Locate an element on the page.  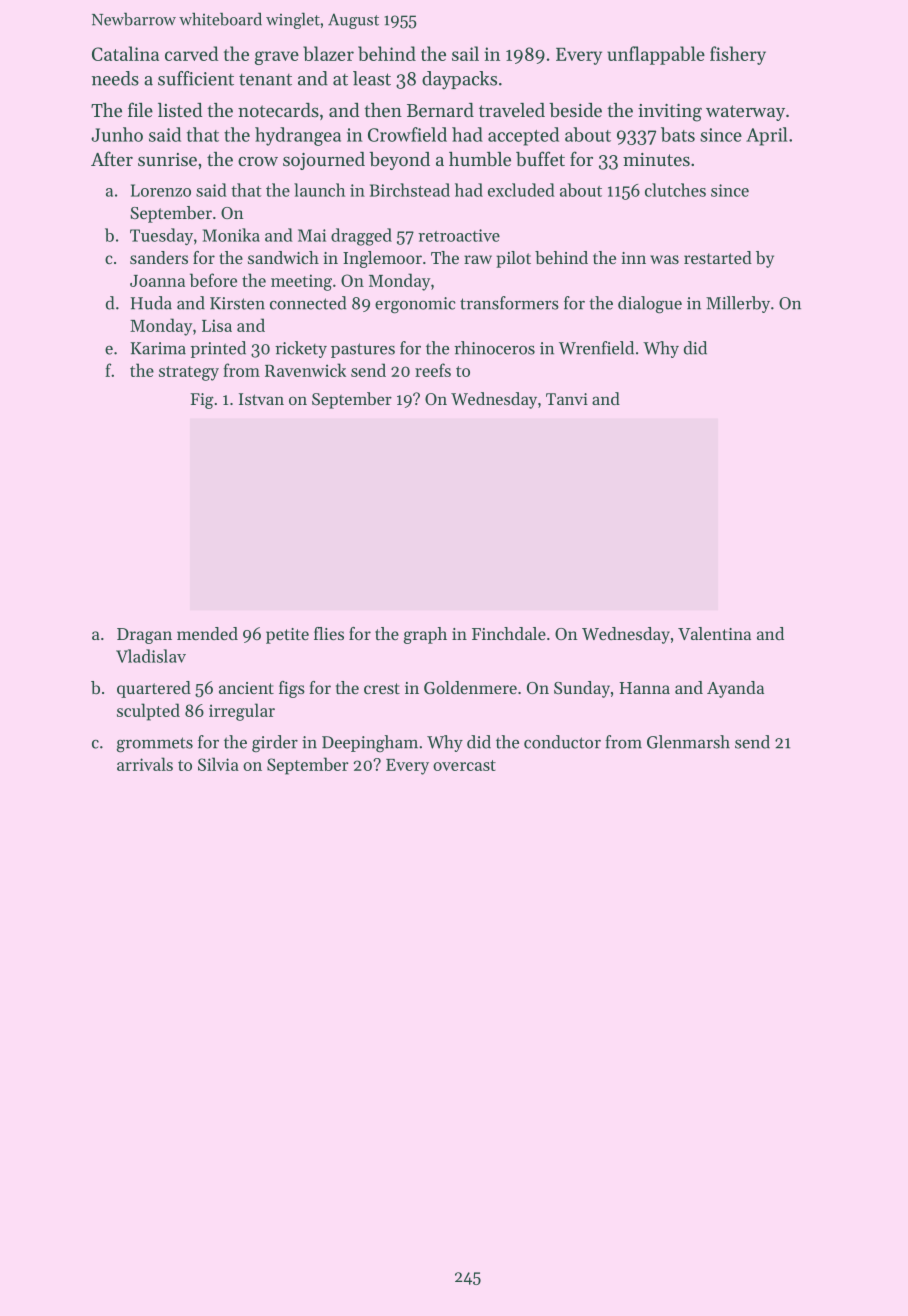
was is located at coordinates (664, 259).
